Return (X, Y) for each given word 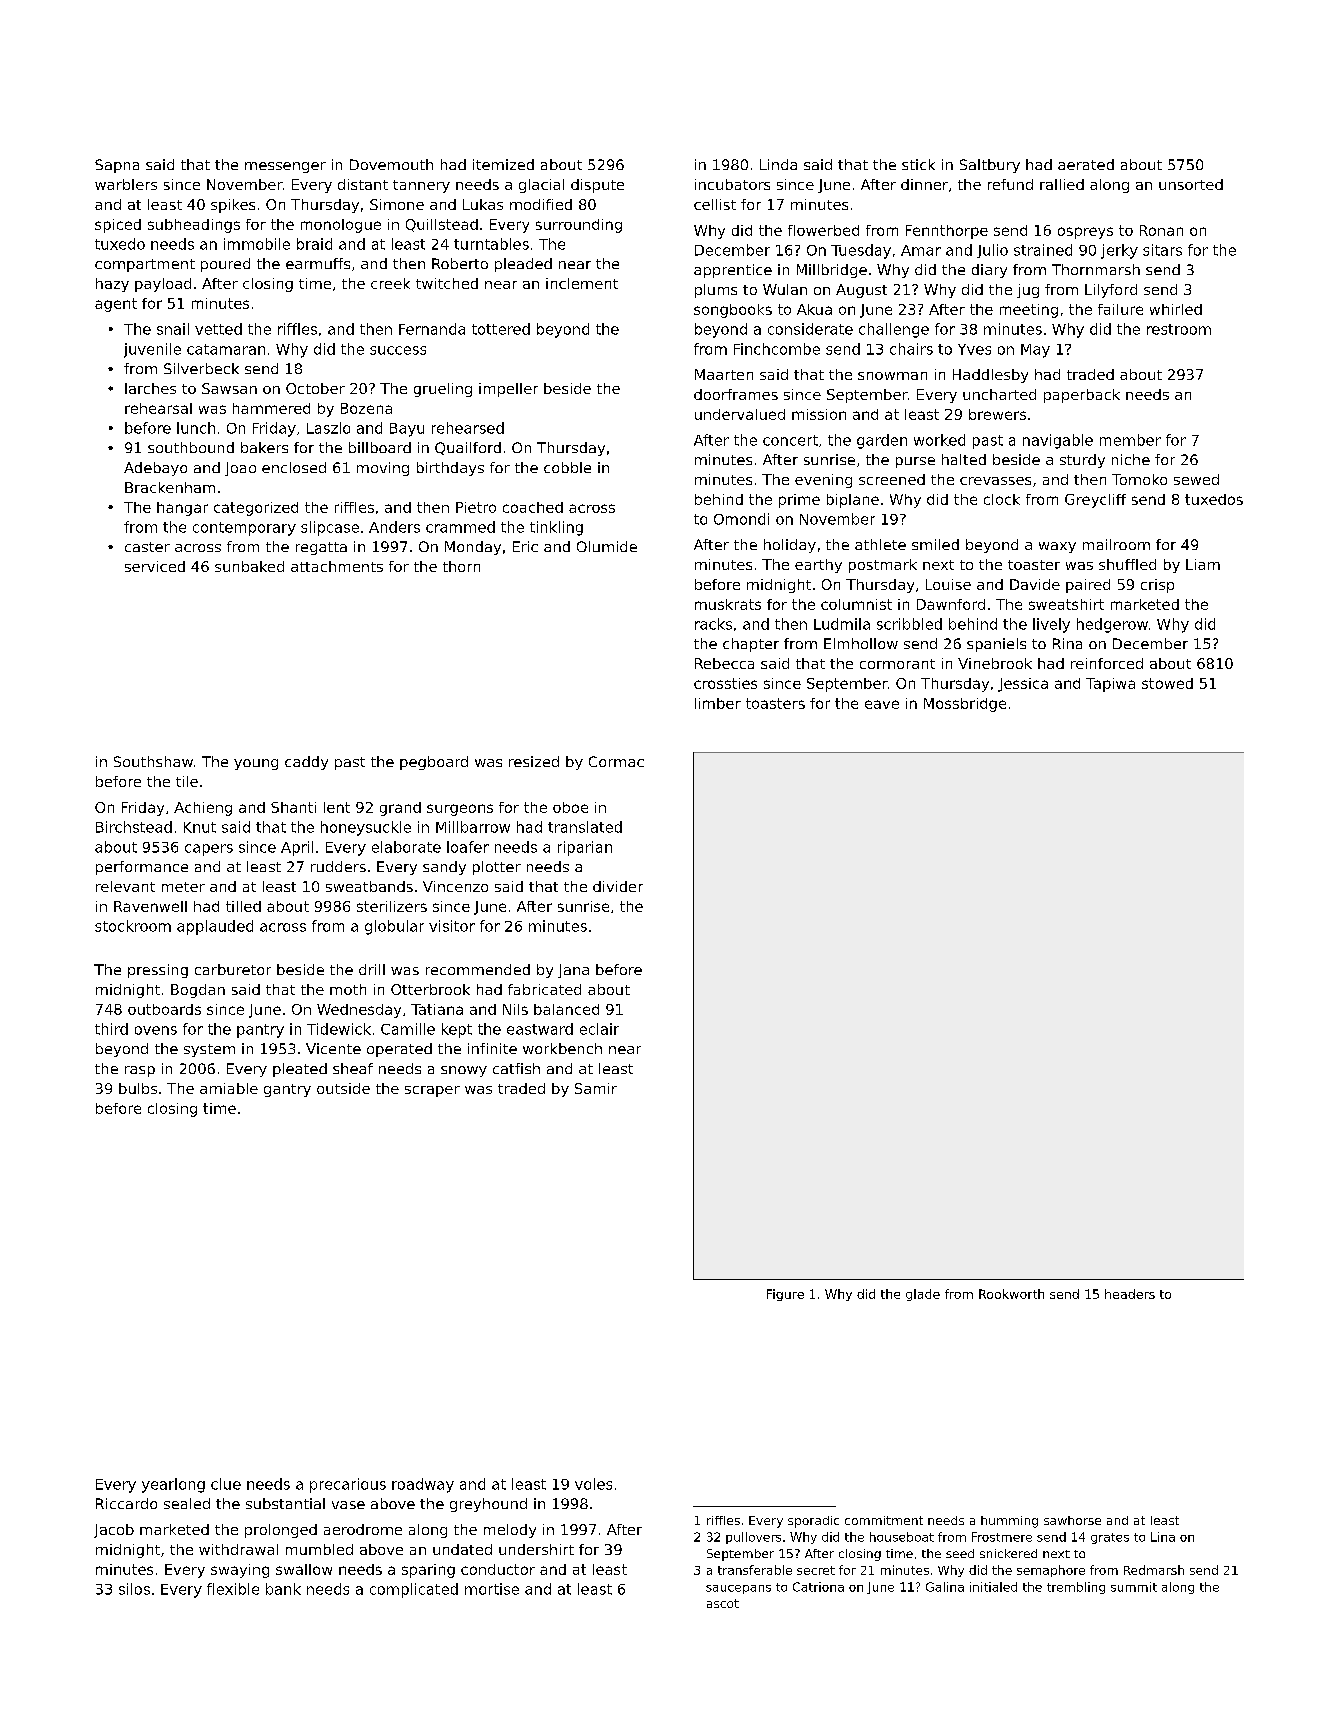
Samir (596, 1088)
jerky (1119, 251)
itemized (503, 164)
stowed (1167, 683)
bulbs (138, 1088)
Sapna (117, 166)
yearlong (173, 1485)
